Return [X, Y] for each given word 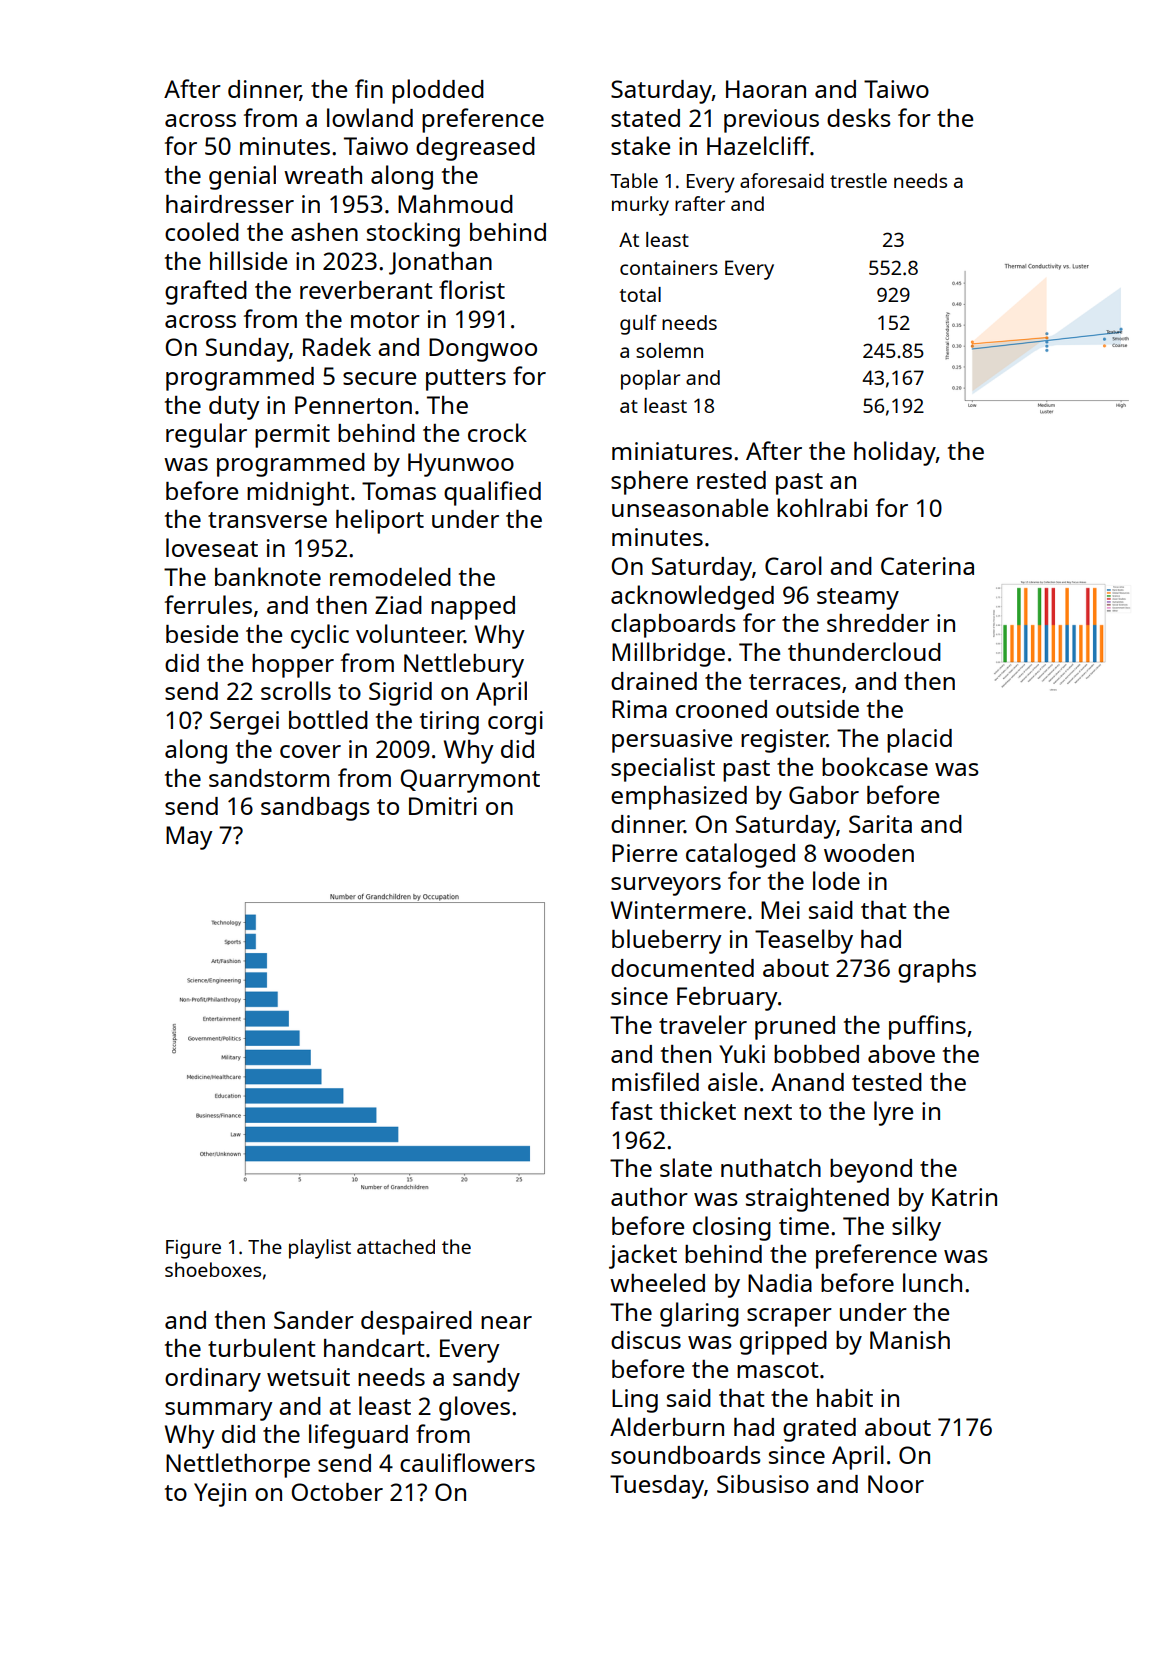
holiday [895, 453]
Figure [193, 1249]
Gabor [824, 795]
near [506, 1322]
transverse [267, 520]
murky [640, 206]
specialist [663, 769]
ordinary [213, 1380]
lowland [370, 117]
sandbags [315, 809]
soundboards [686, 1455]
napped [473, 608]
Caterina [927, 566]
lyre [893, 1113]
